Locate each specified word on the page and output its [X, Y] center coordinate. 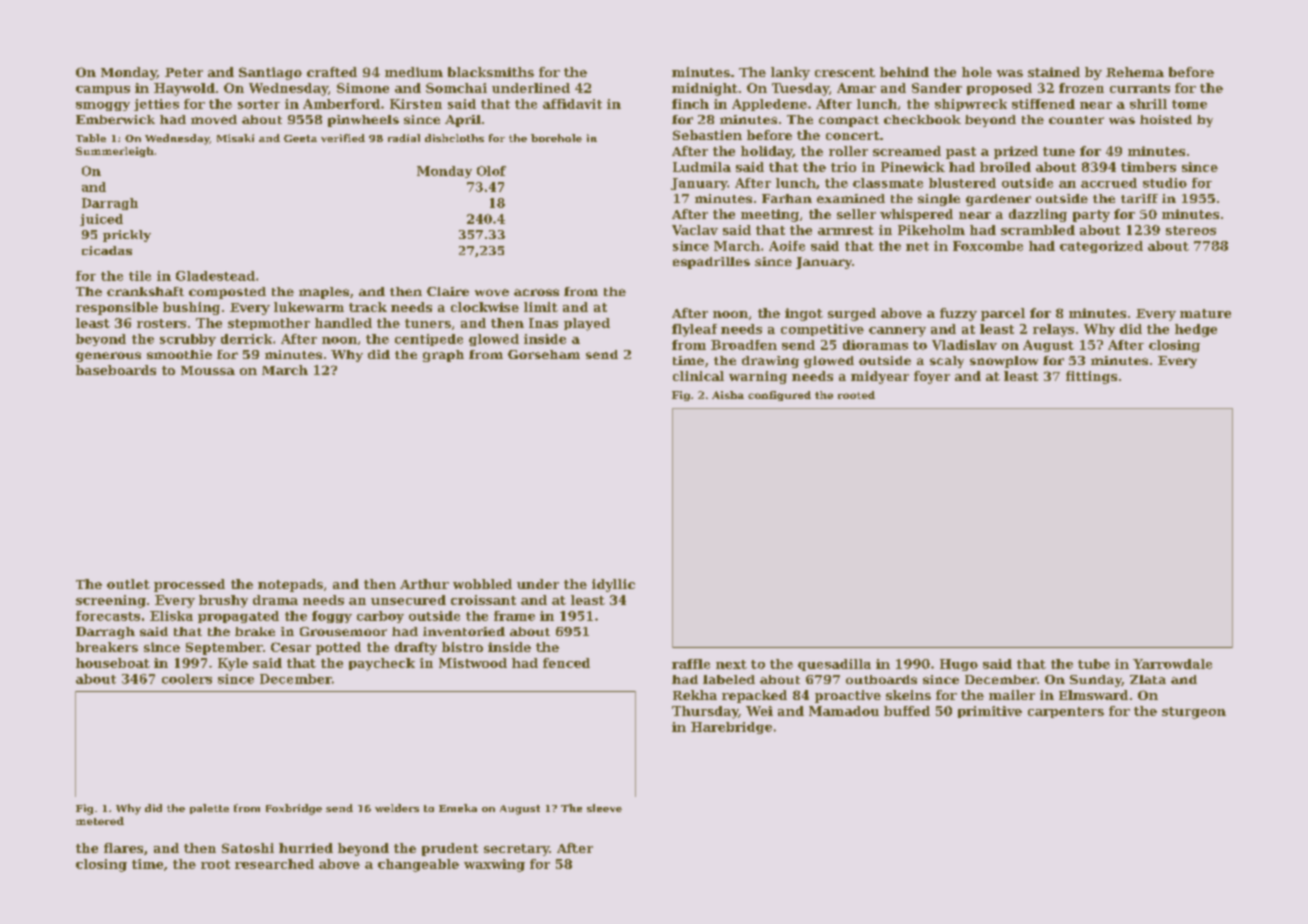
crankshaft [145, 291]
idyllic [613, 585]
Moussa [208, 370]
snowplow [1004, 362]
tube [1094, 664]
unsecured [408, 600]
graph [443, 356]
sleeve [604, 808]
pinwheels [363, 121]
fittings [1091, 377]
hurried [306, 848]
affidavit [572, 104]
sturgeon [1194, 713]
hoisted [1166, 119]
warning [758, 377]
